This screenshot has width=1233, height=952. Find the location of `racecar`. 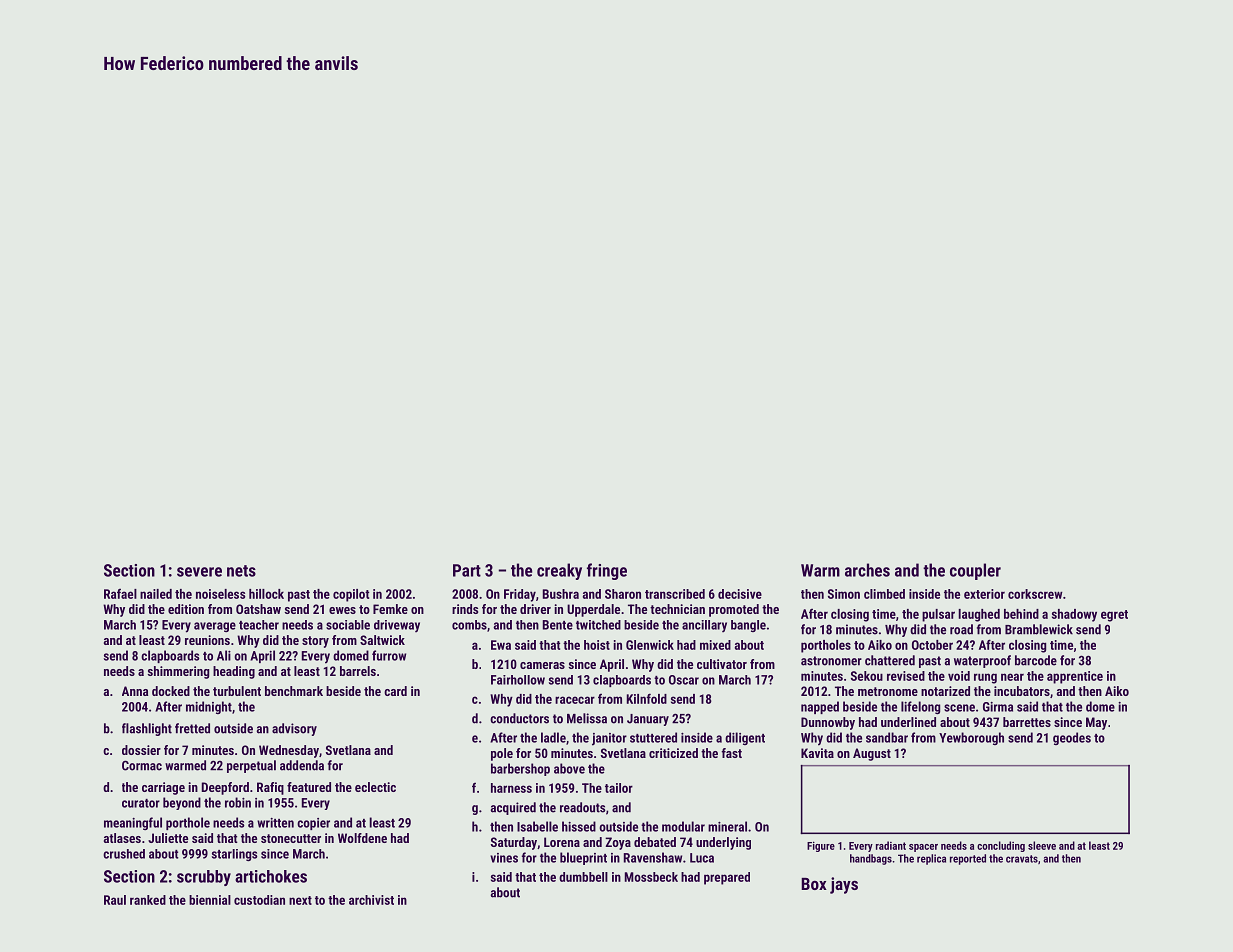

racecar is located at coordinates (575, 700).
